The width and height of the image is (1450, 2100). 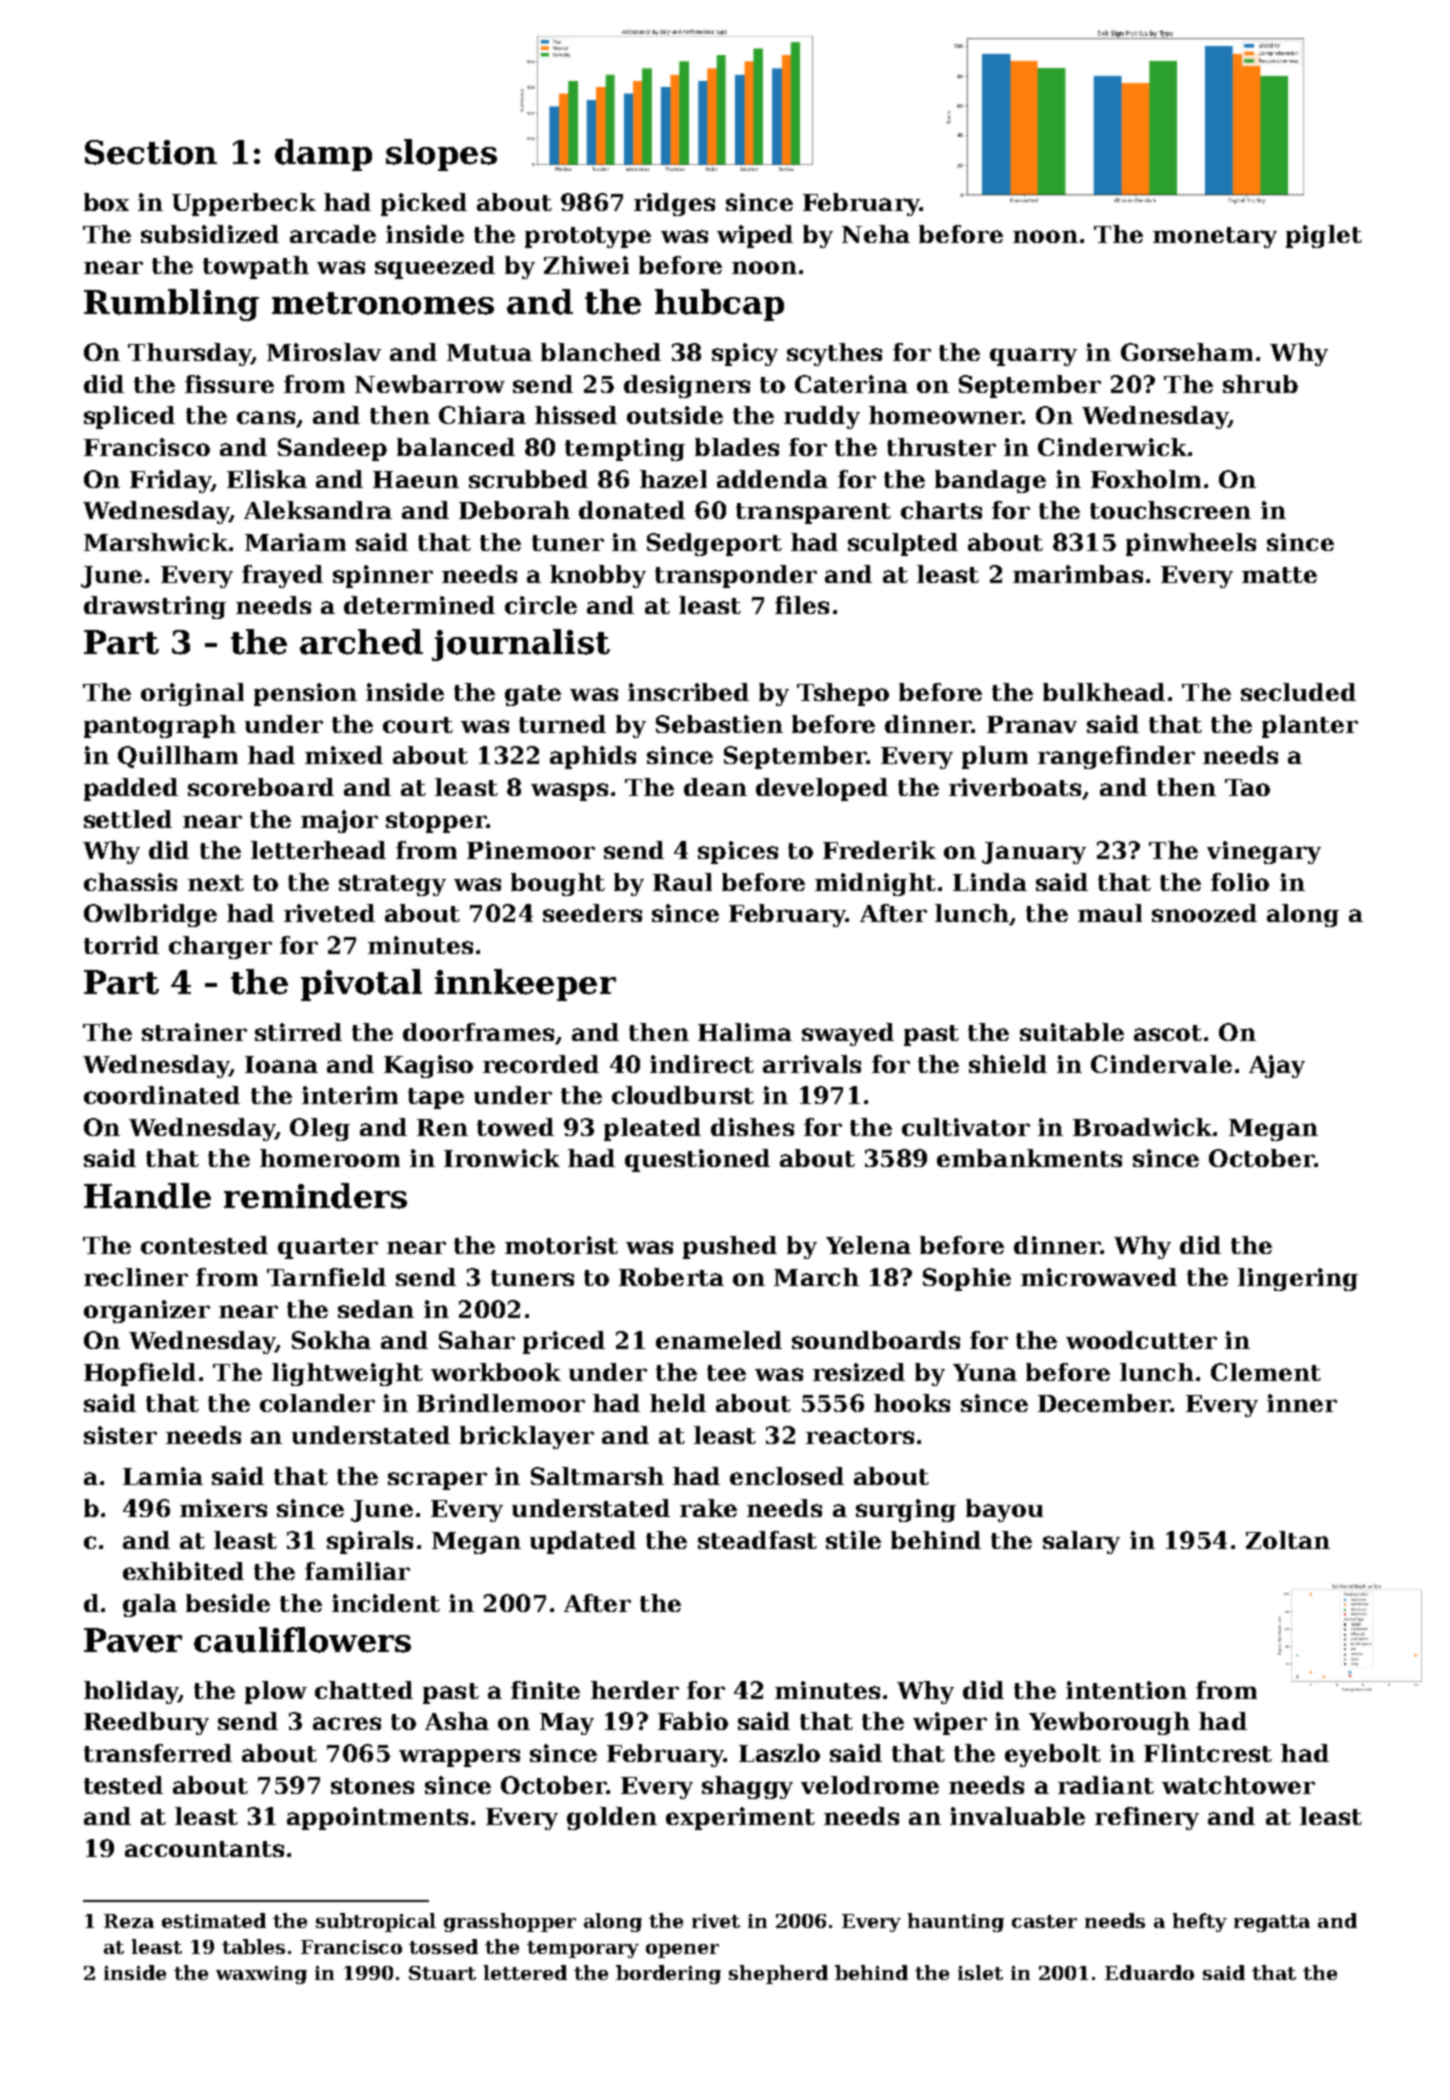 I want to click on transferred, so click(x=158, y=1753).
